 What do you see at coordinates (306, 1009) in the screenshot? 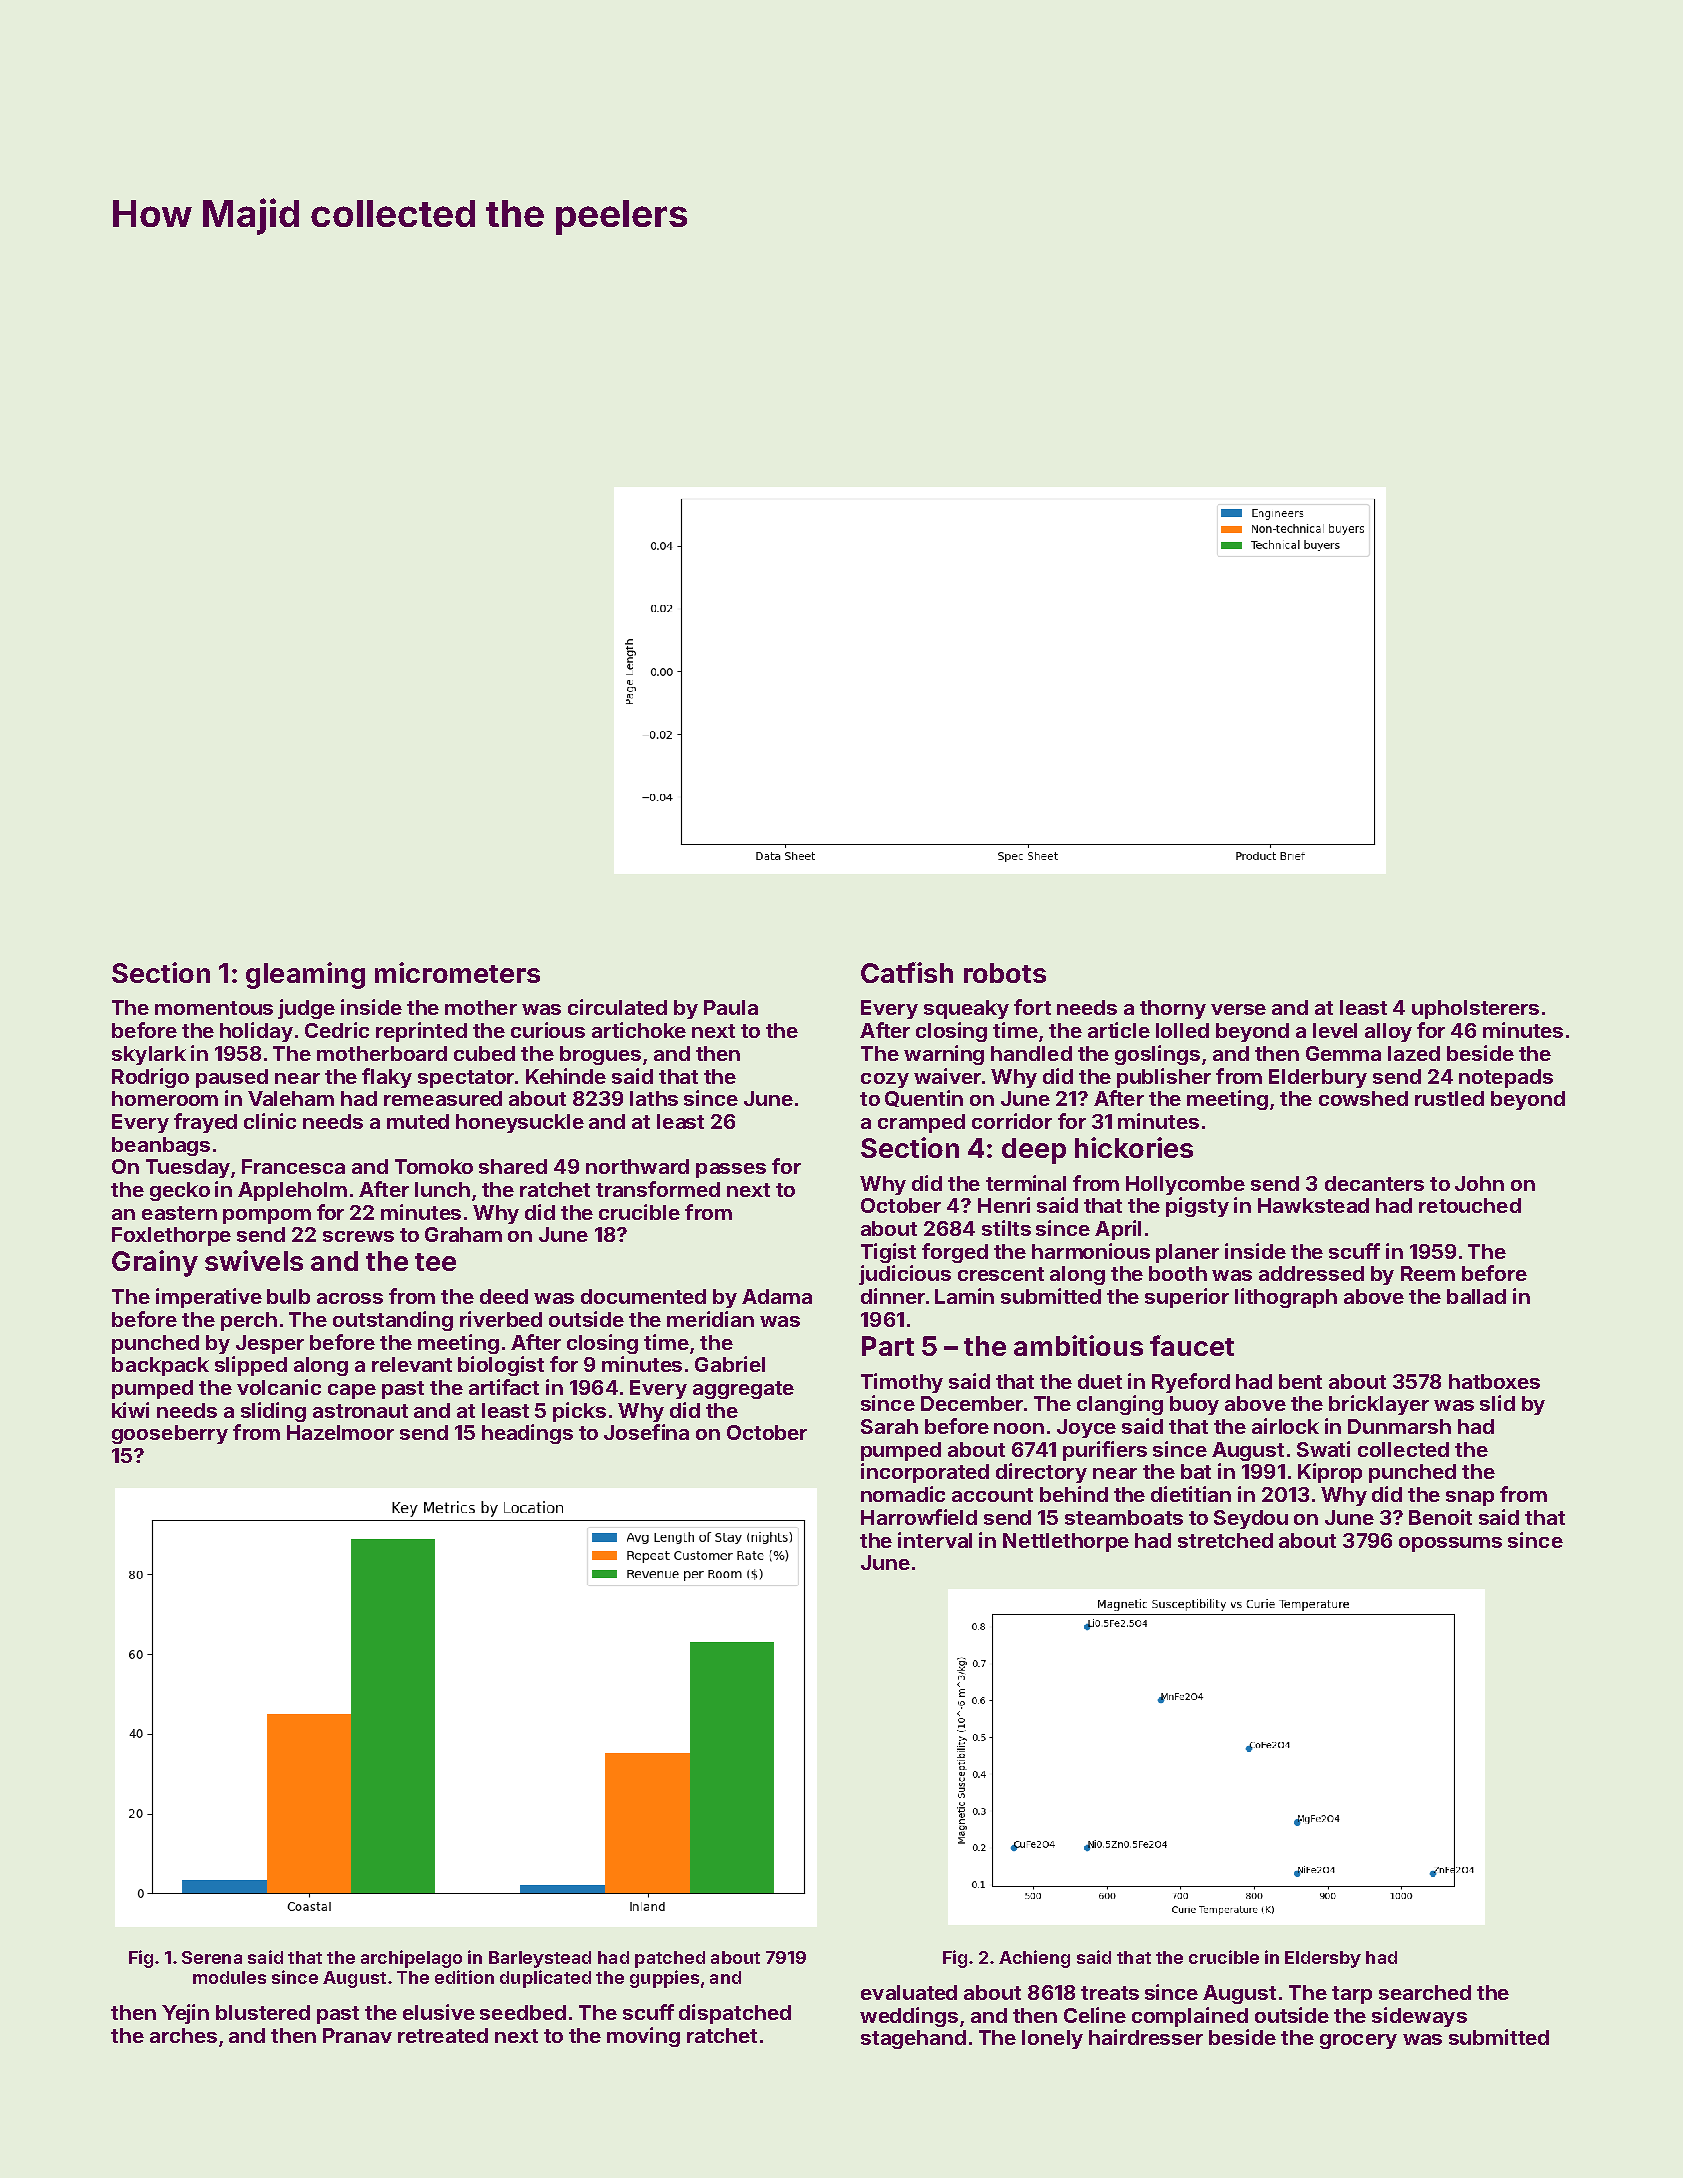
I see `judge` at bounding box center [306, 1009].
